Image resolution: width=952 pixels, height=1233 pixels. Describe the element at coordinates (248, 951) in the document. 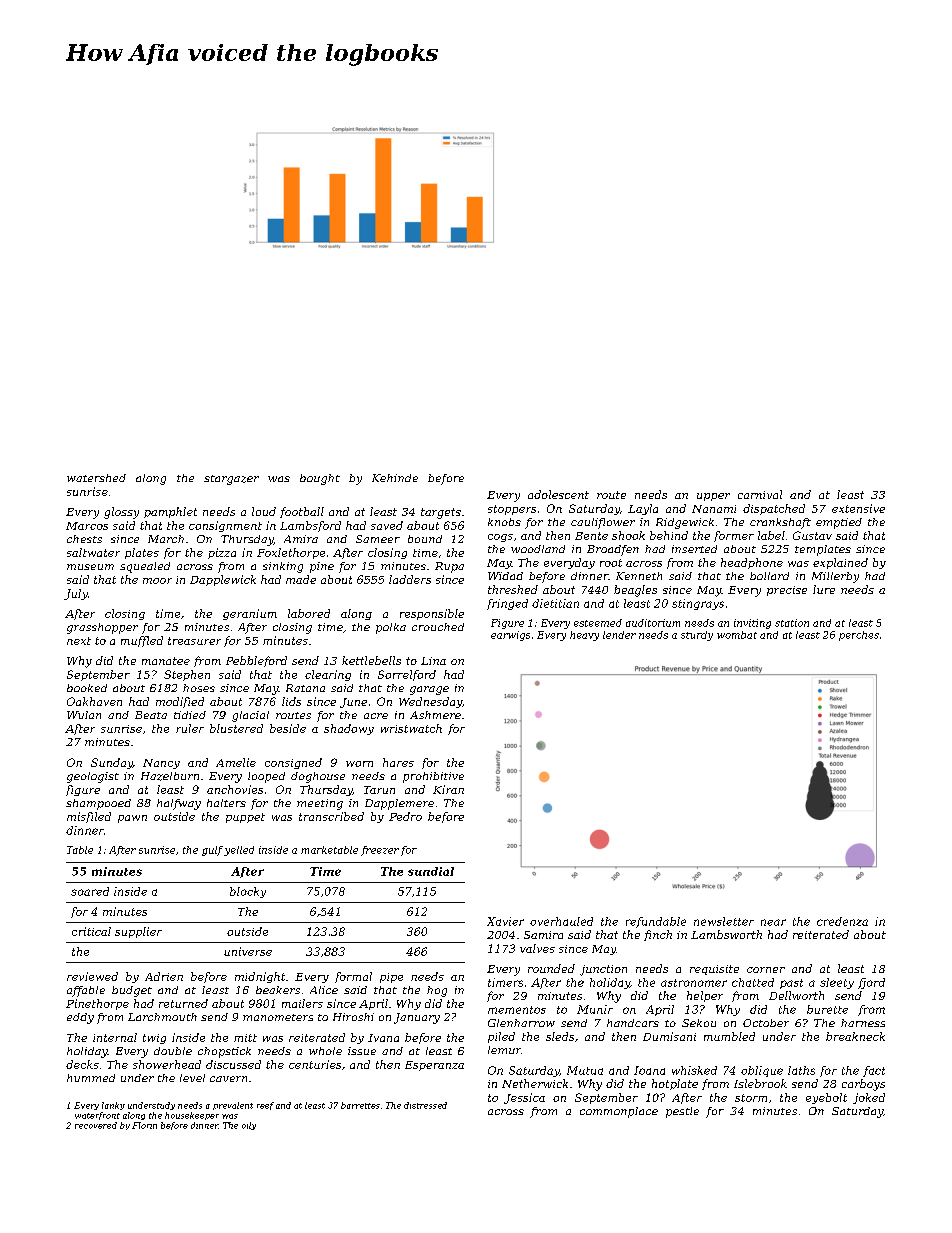

I see `universe` at that location.
